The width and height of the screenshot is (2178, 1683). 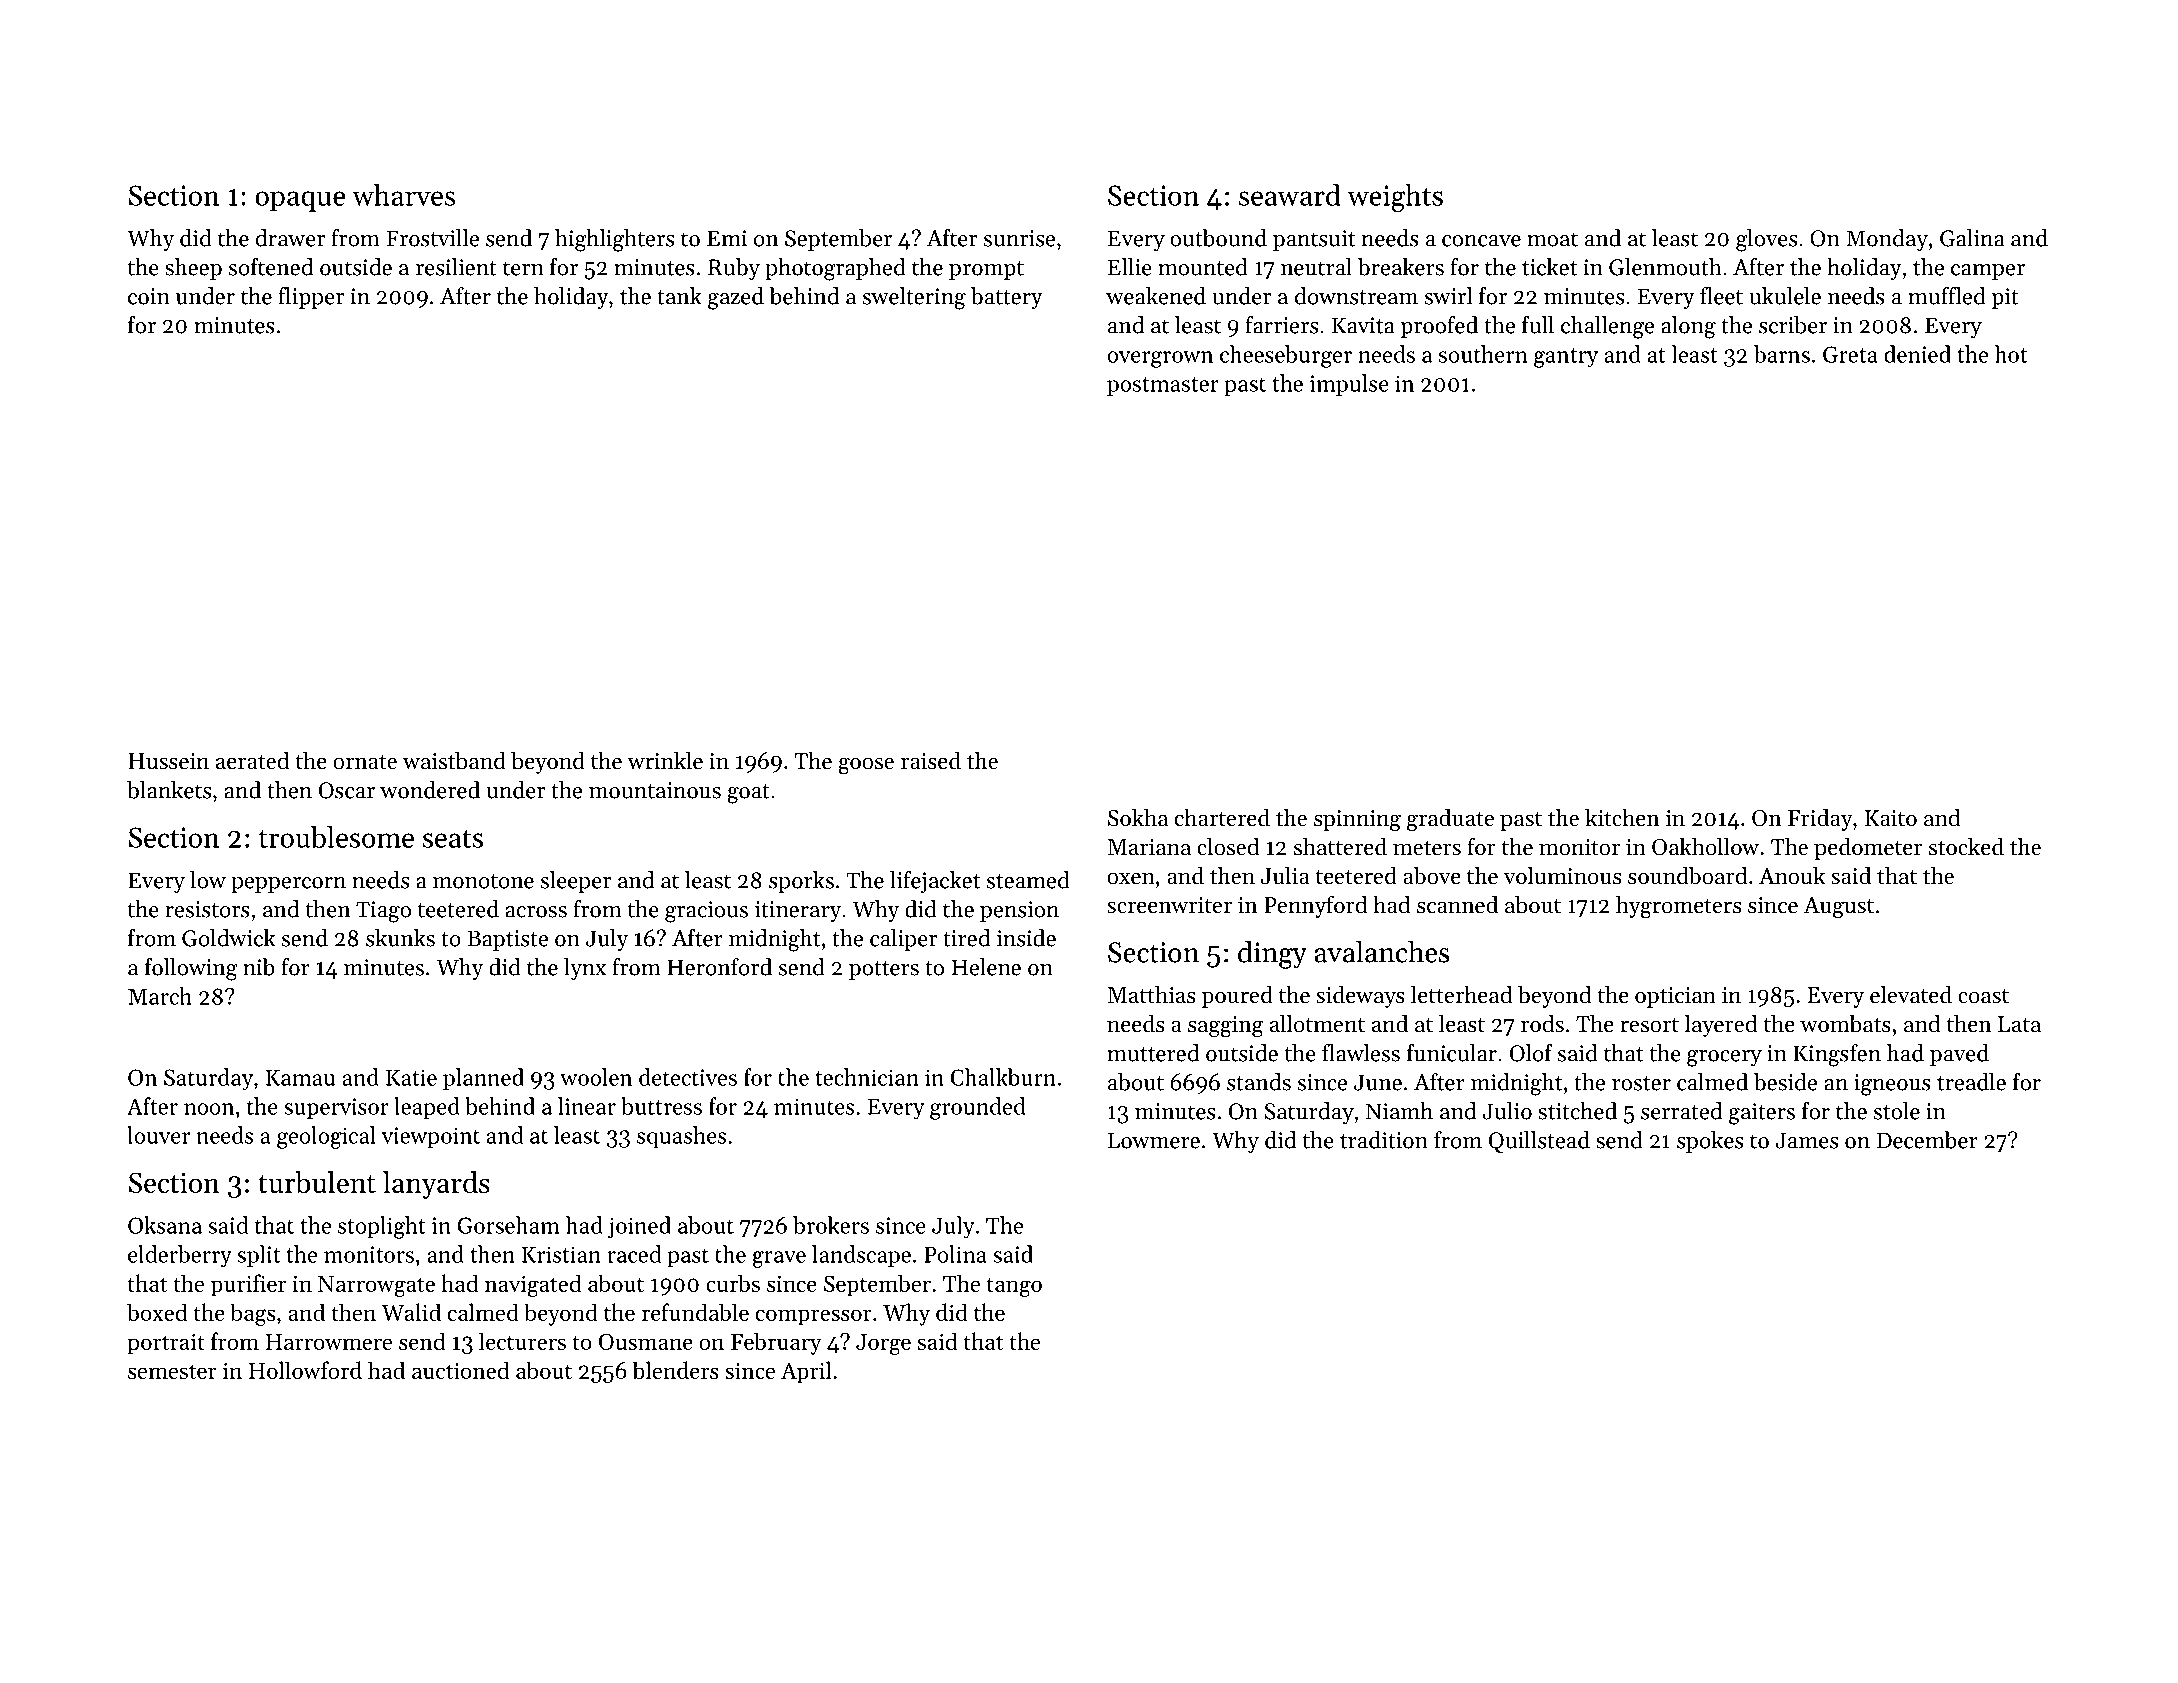 I want to click on raised, so click(x=931, y=760).
